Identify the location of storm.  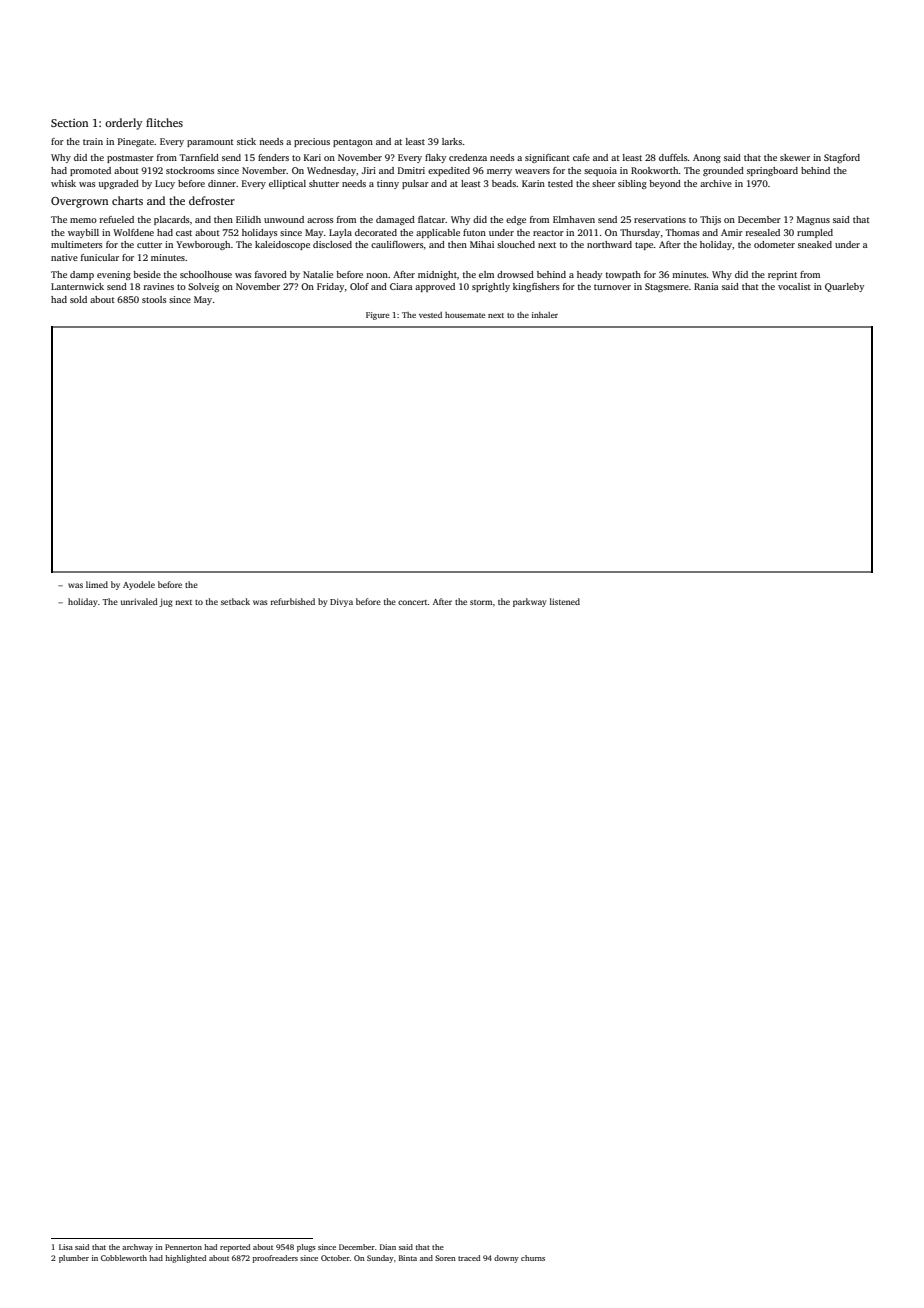
(481, 602).
